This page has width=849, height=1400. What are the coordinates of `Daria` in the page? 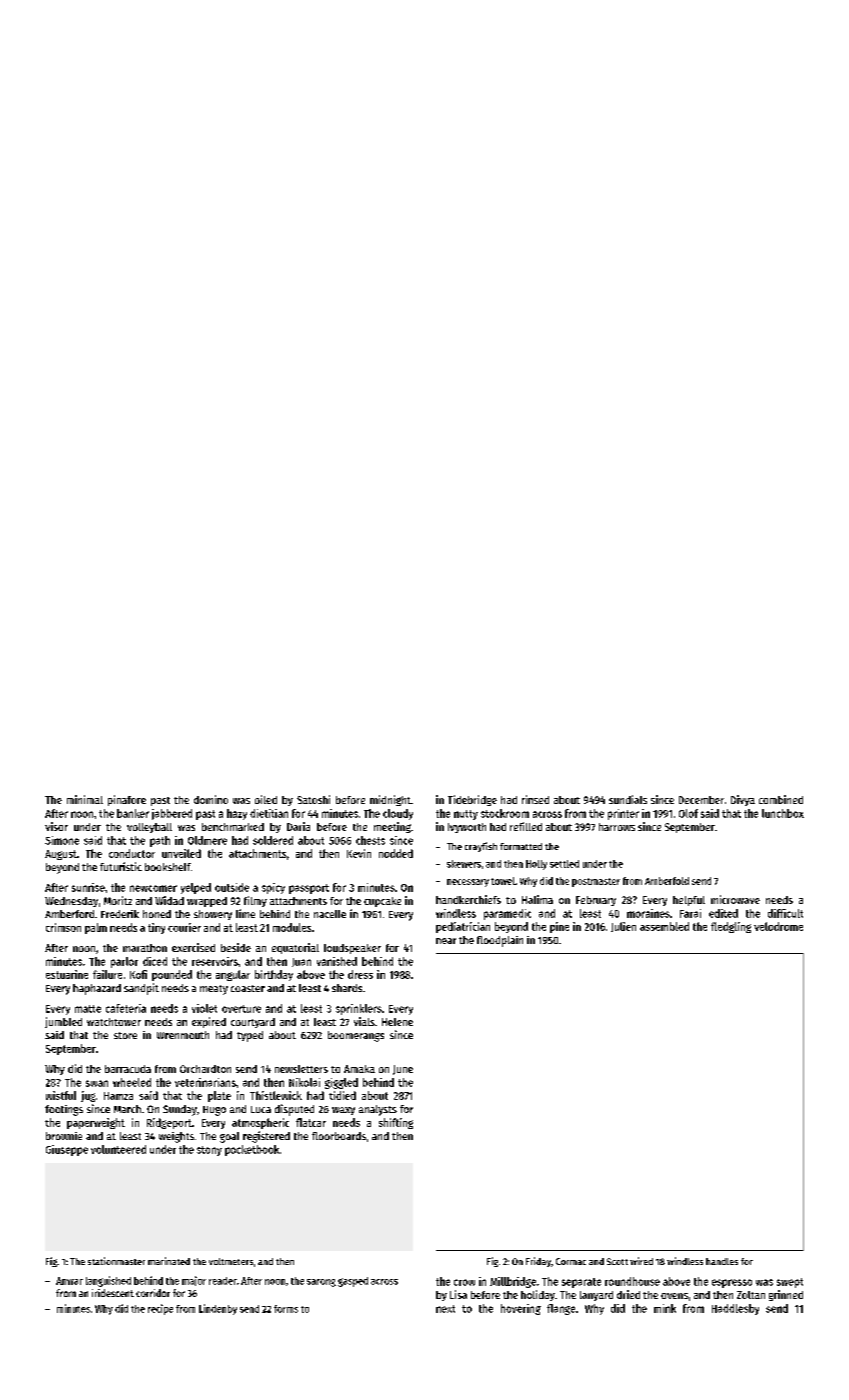 It's located at (298, 826).
